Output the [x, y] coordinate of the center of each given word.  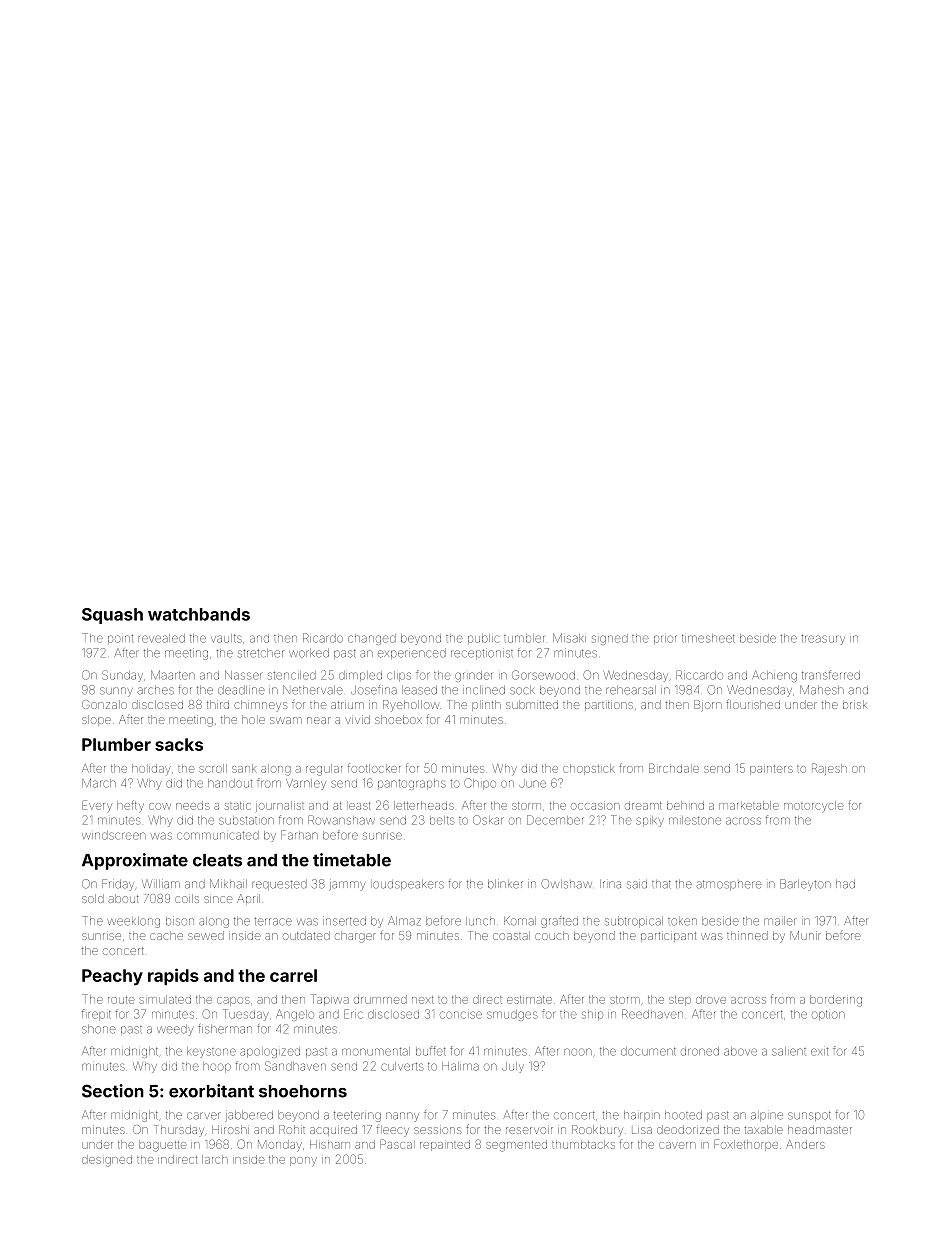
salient [789, 1051]
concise [461, 1015]
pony [303, 1162]
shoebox [398, 719]
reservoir [529, 1129]
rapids [173, 976]
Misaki [569, 638]
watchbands [199, 614]
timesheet [708, 638]
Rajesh [829, 769]
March [99, 783]
